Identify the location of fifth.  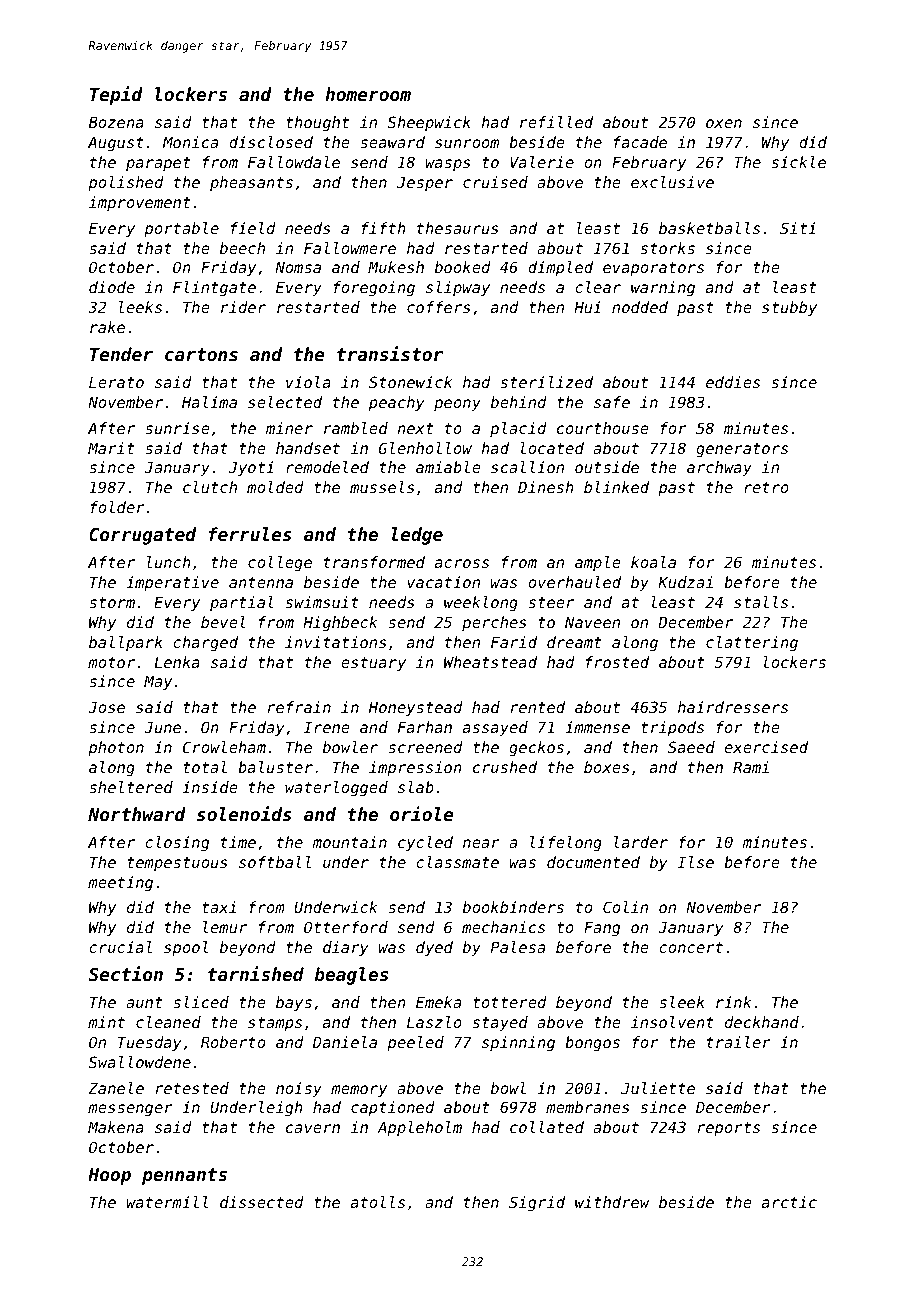
(383, 228).
